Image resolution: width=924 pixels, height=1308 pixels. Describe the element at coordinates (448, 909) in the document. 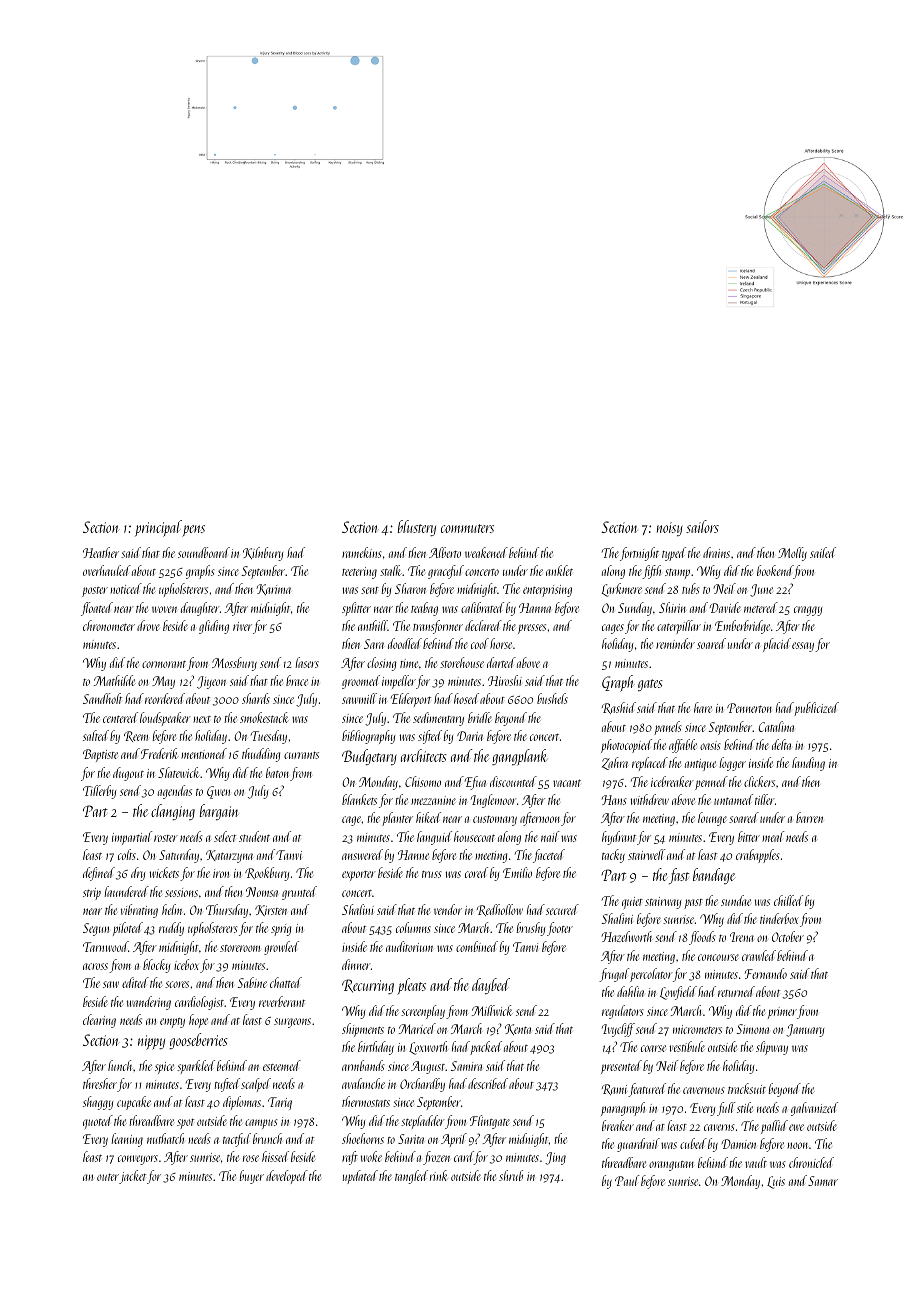

I see `vendor` at that location.
